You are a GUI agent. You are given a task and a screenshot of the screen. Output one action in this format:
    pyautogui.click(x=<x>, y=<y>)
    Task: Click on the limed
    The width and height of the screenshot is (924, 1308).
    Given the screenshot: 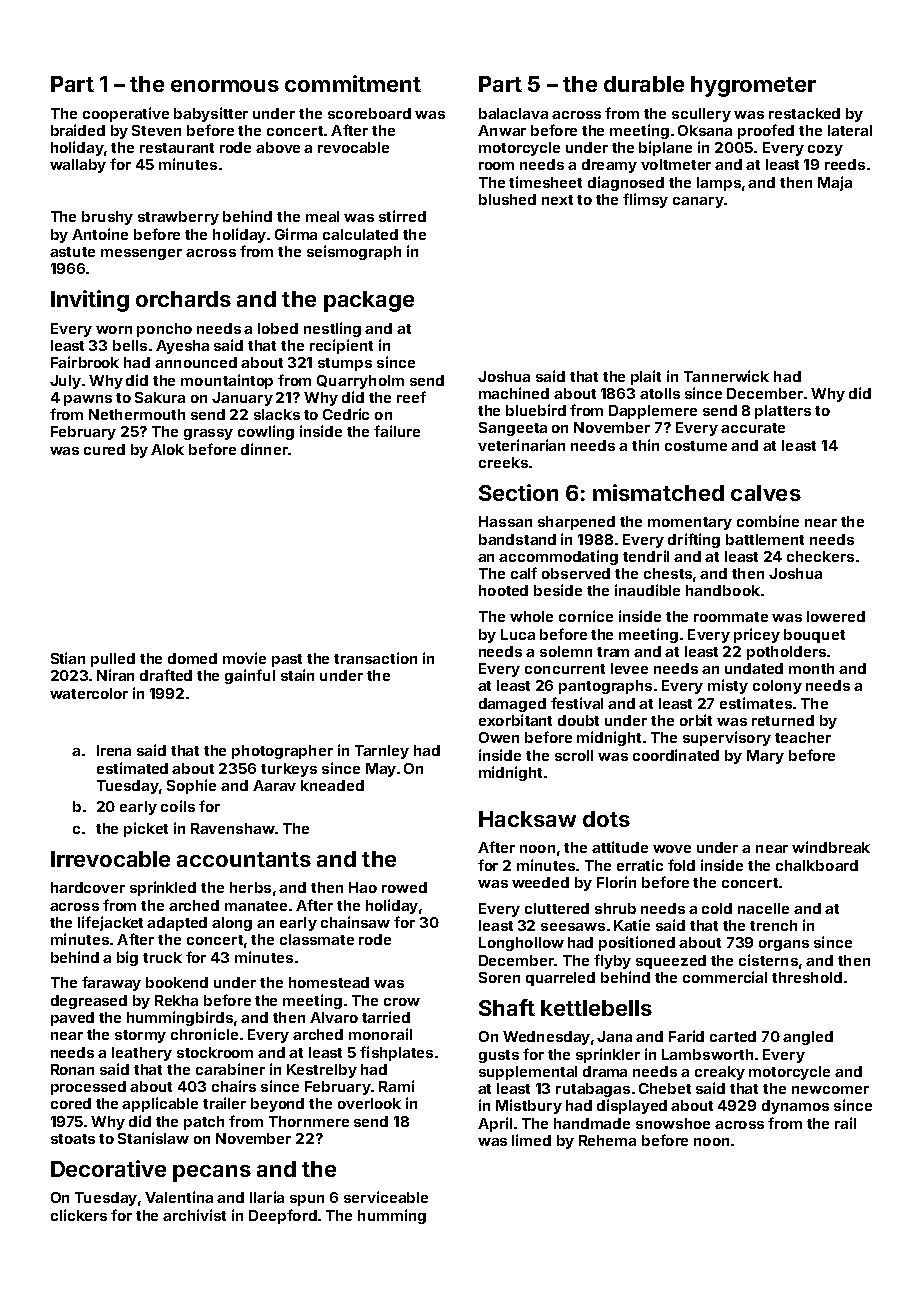 What is the action you would take?
    pyautogui.click(x=531, y=1140)
